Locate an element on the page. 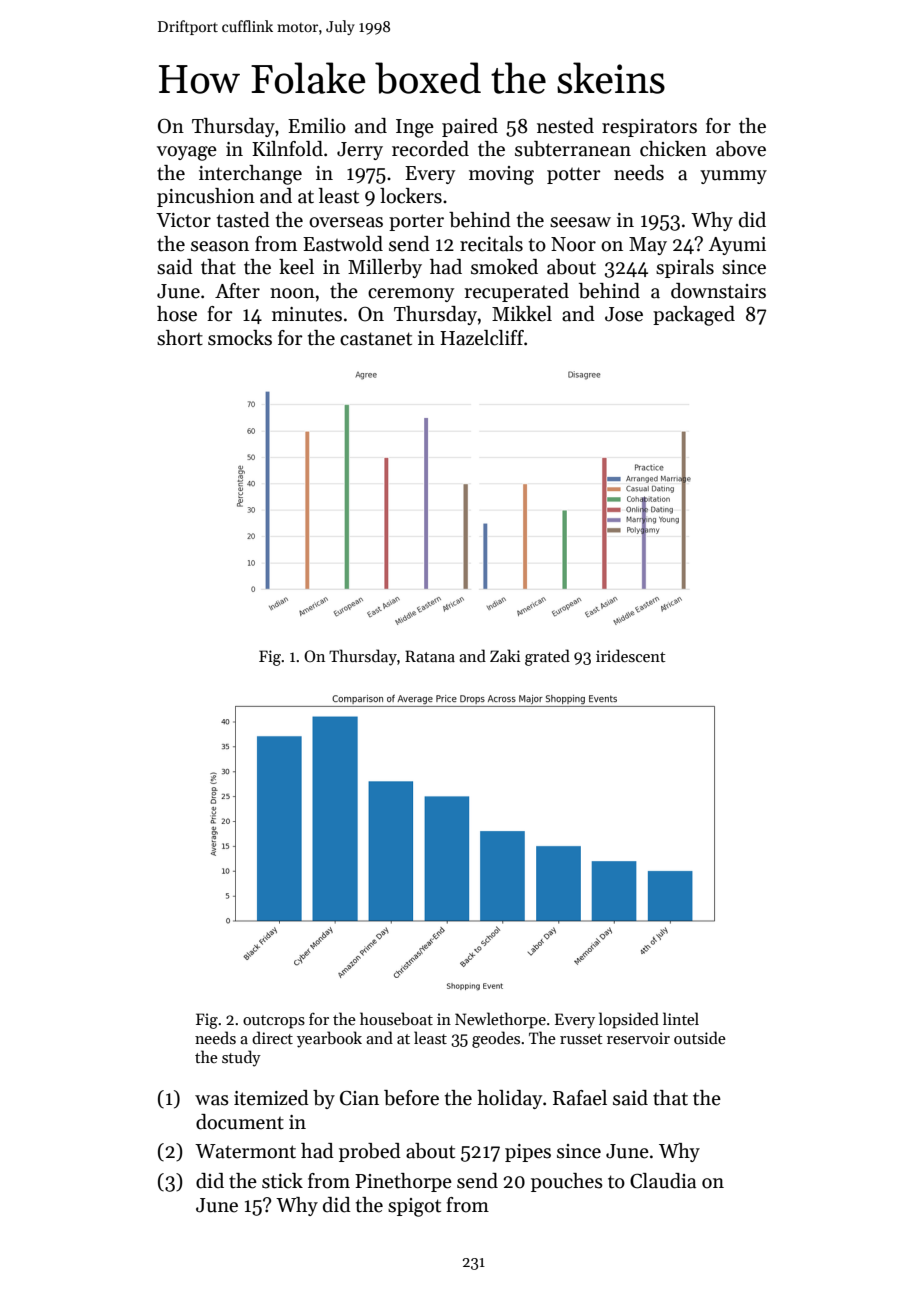  chicken is located at coordinates (673, 149).
